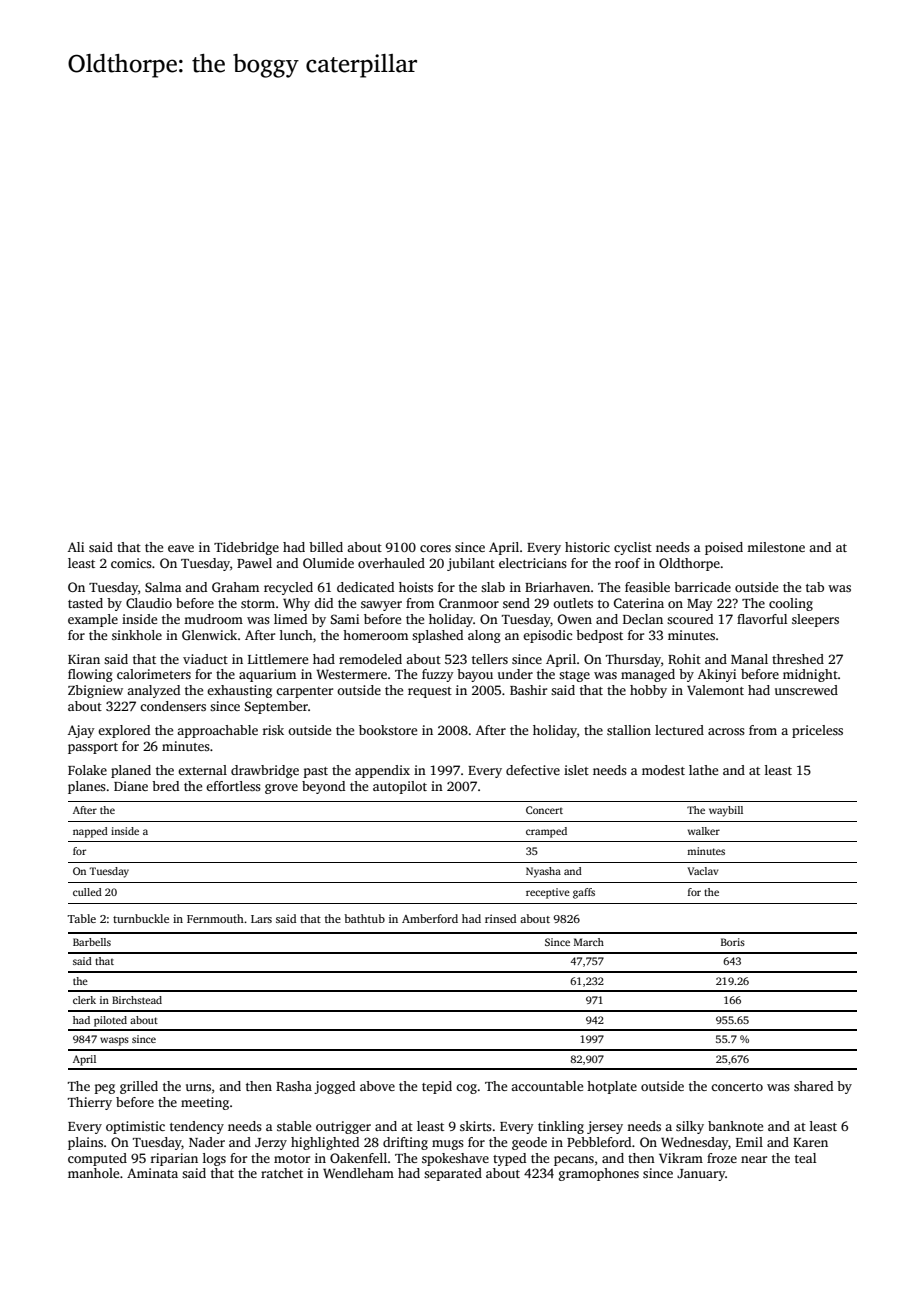 This image has height=1308, width=924. Describe the element at coordinates (93, 1173) in the image. I see `manhole` at that location.
